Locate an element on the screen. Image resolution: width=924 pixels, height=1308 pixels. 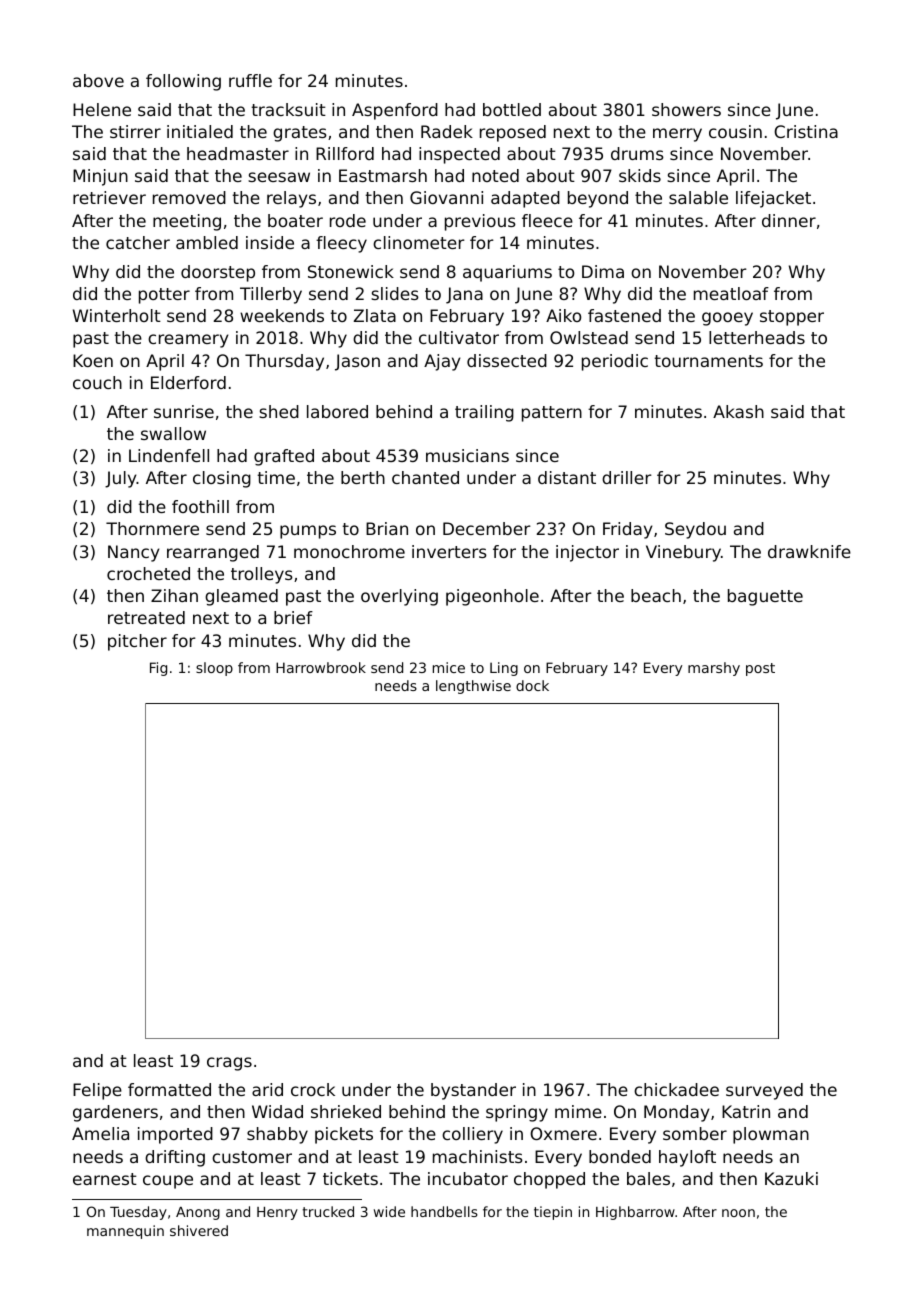
Ajay is located at coordinates (442, 362).
